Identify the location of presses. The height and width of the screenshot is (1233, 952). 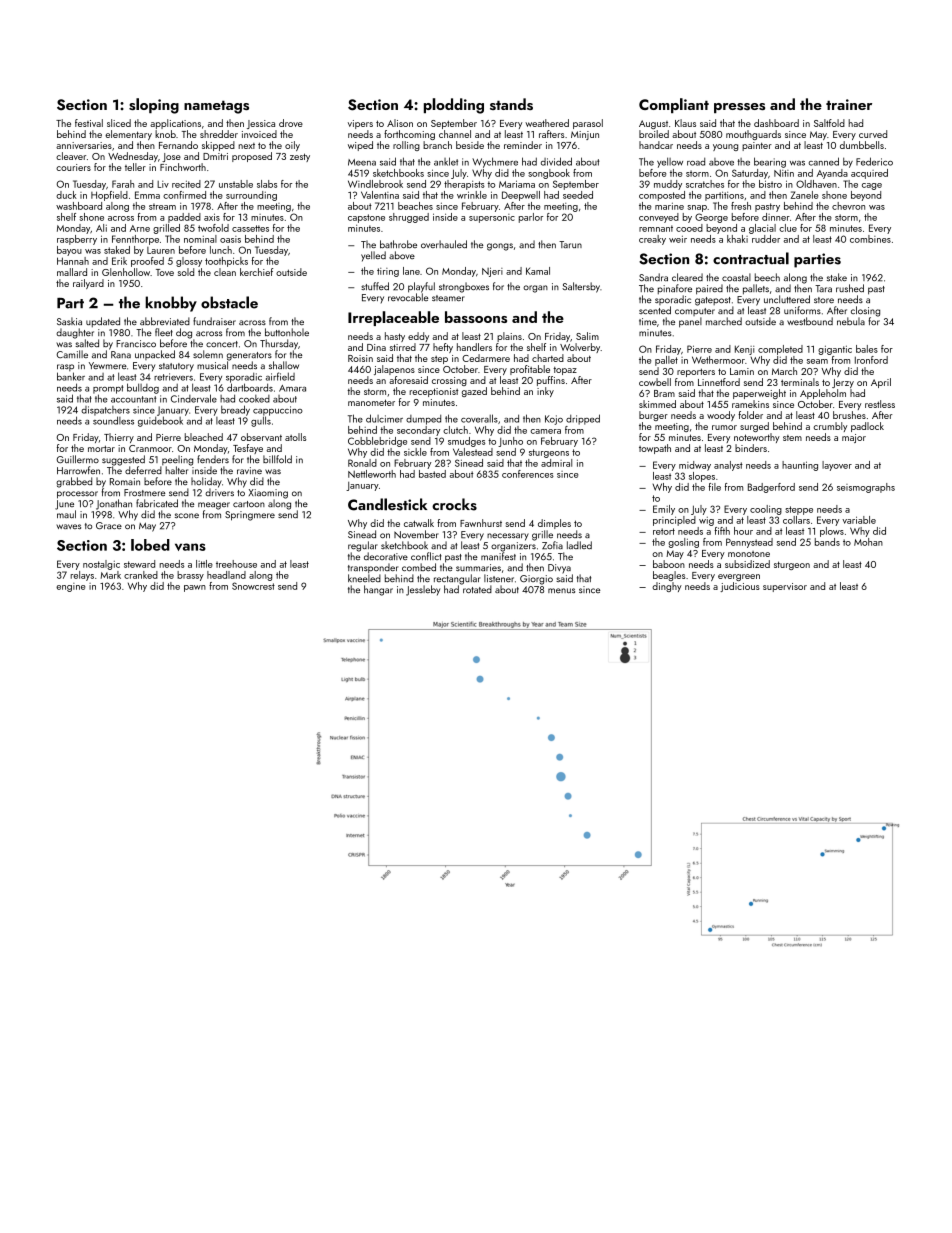
(739, 108).
